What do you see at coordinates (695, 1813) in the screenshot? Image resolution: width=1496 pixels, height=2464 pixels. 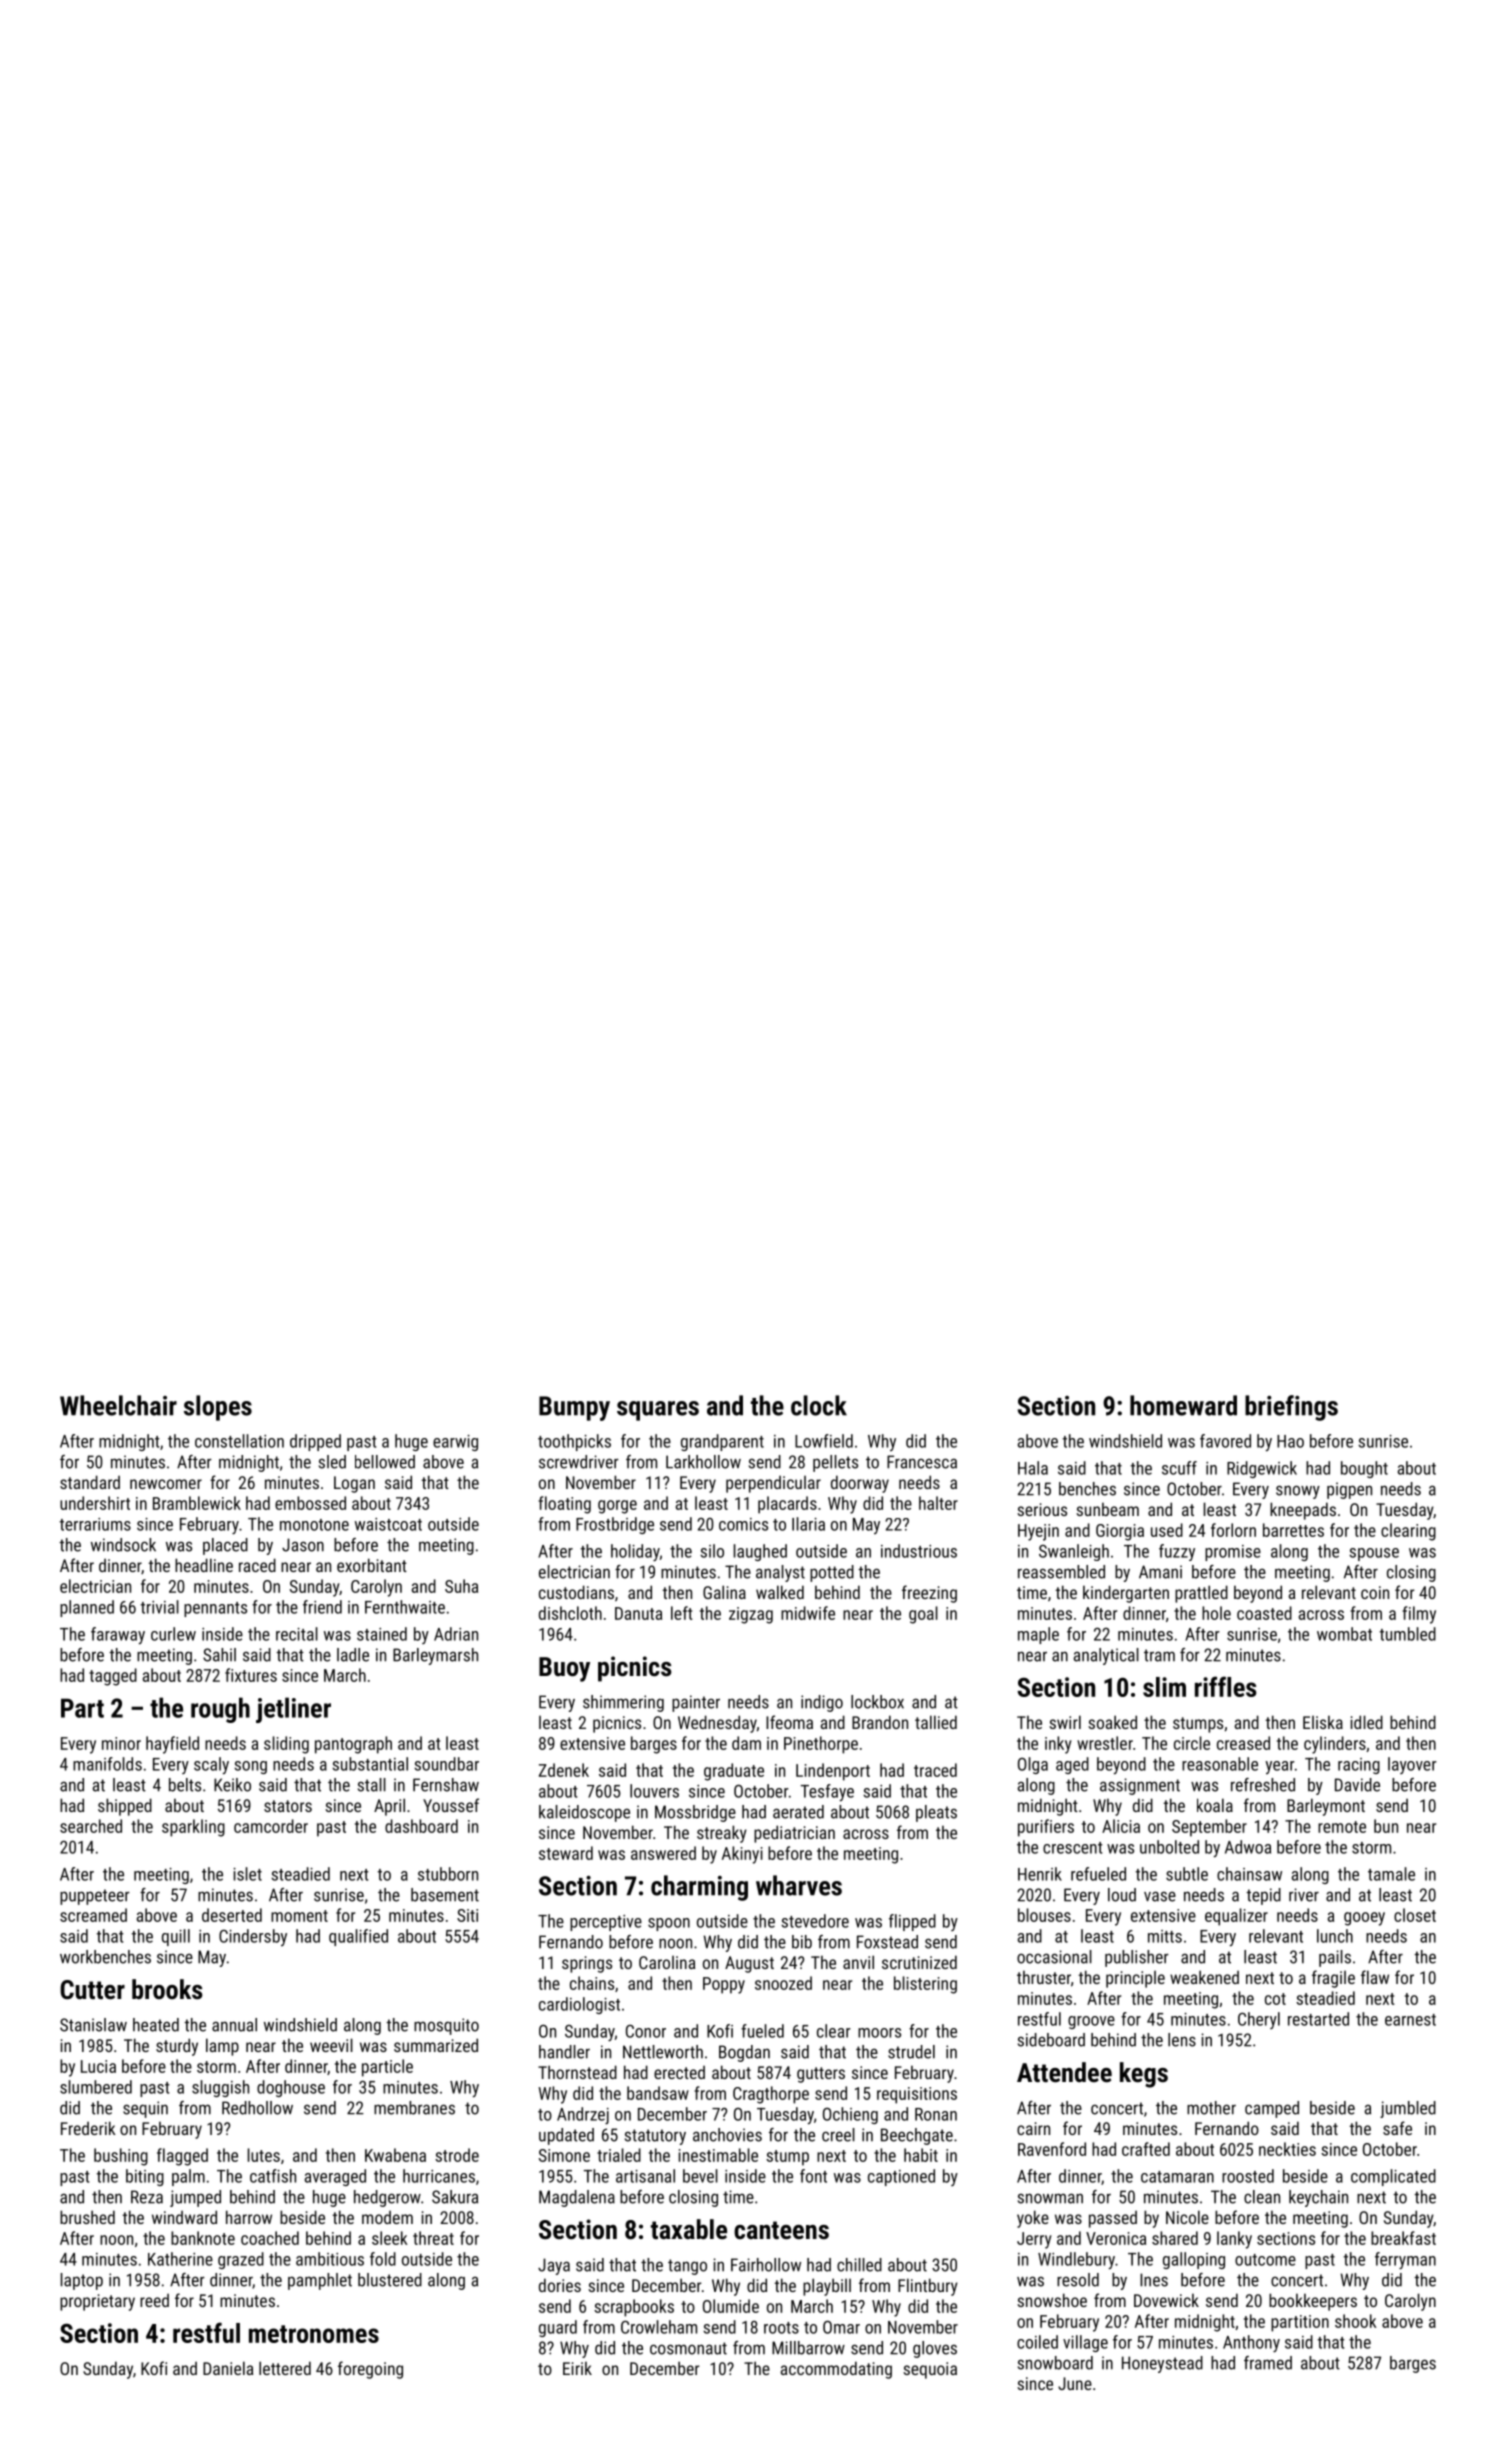 I see `Mossbridge` at bounding box center [695, 1813].
